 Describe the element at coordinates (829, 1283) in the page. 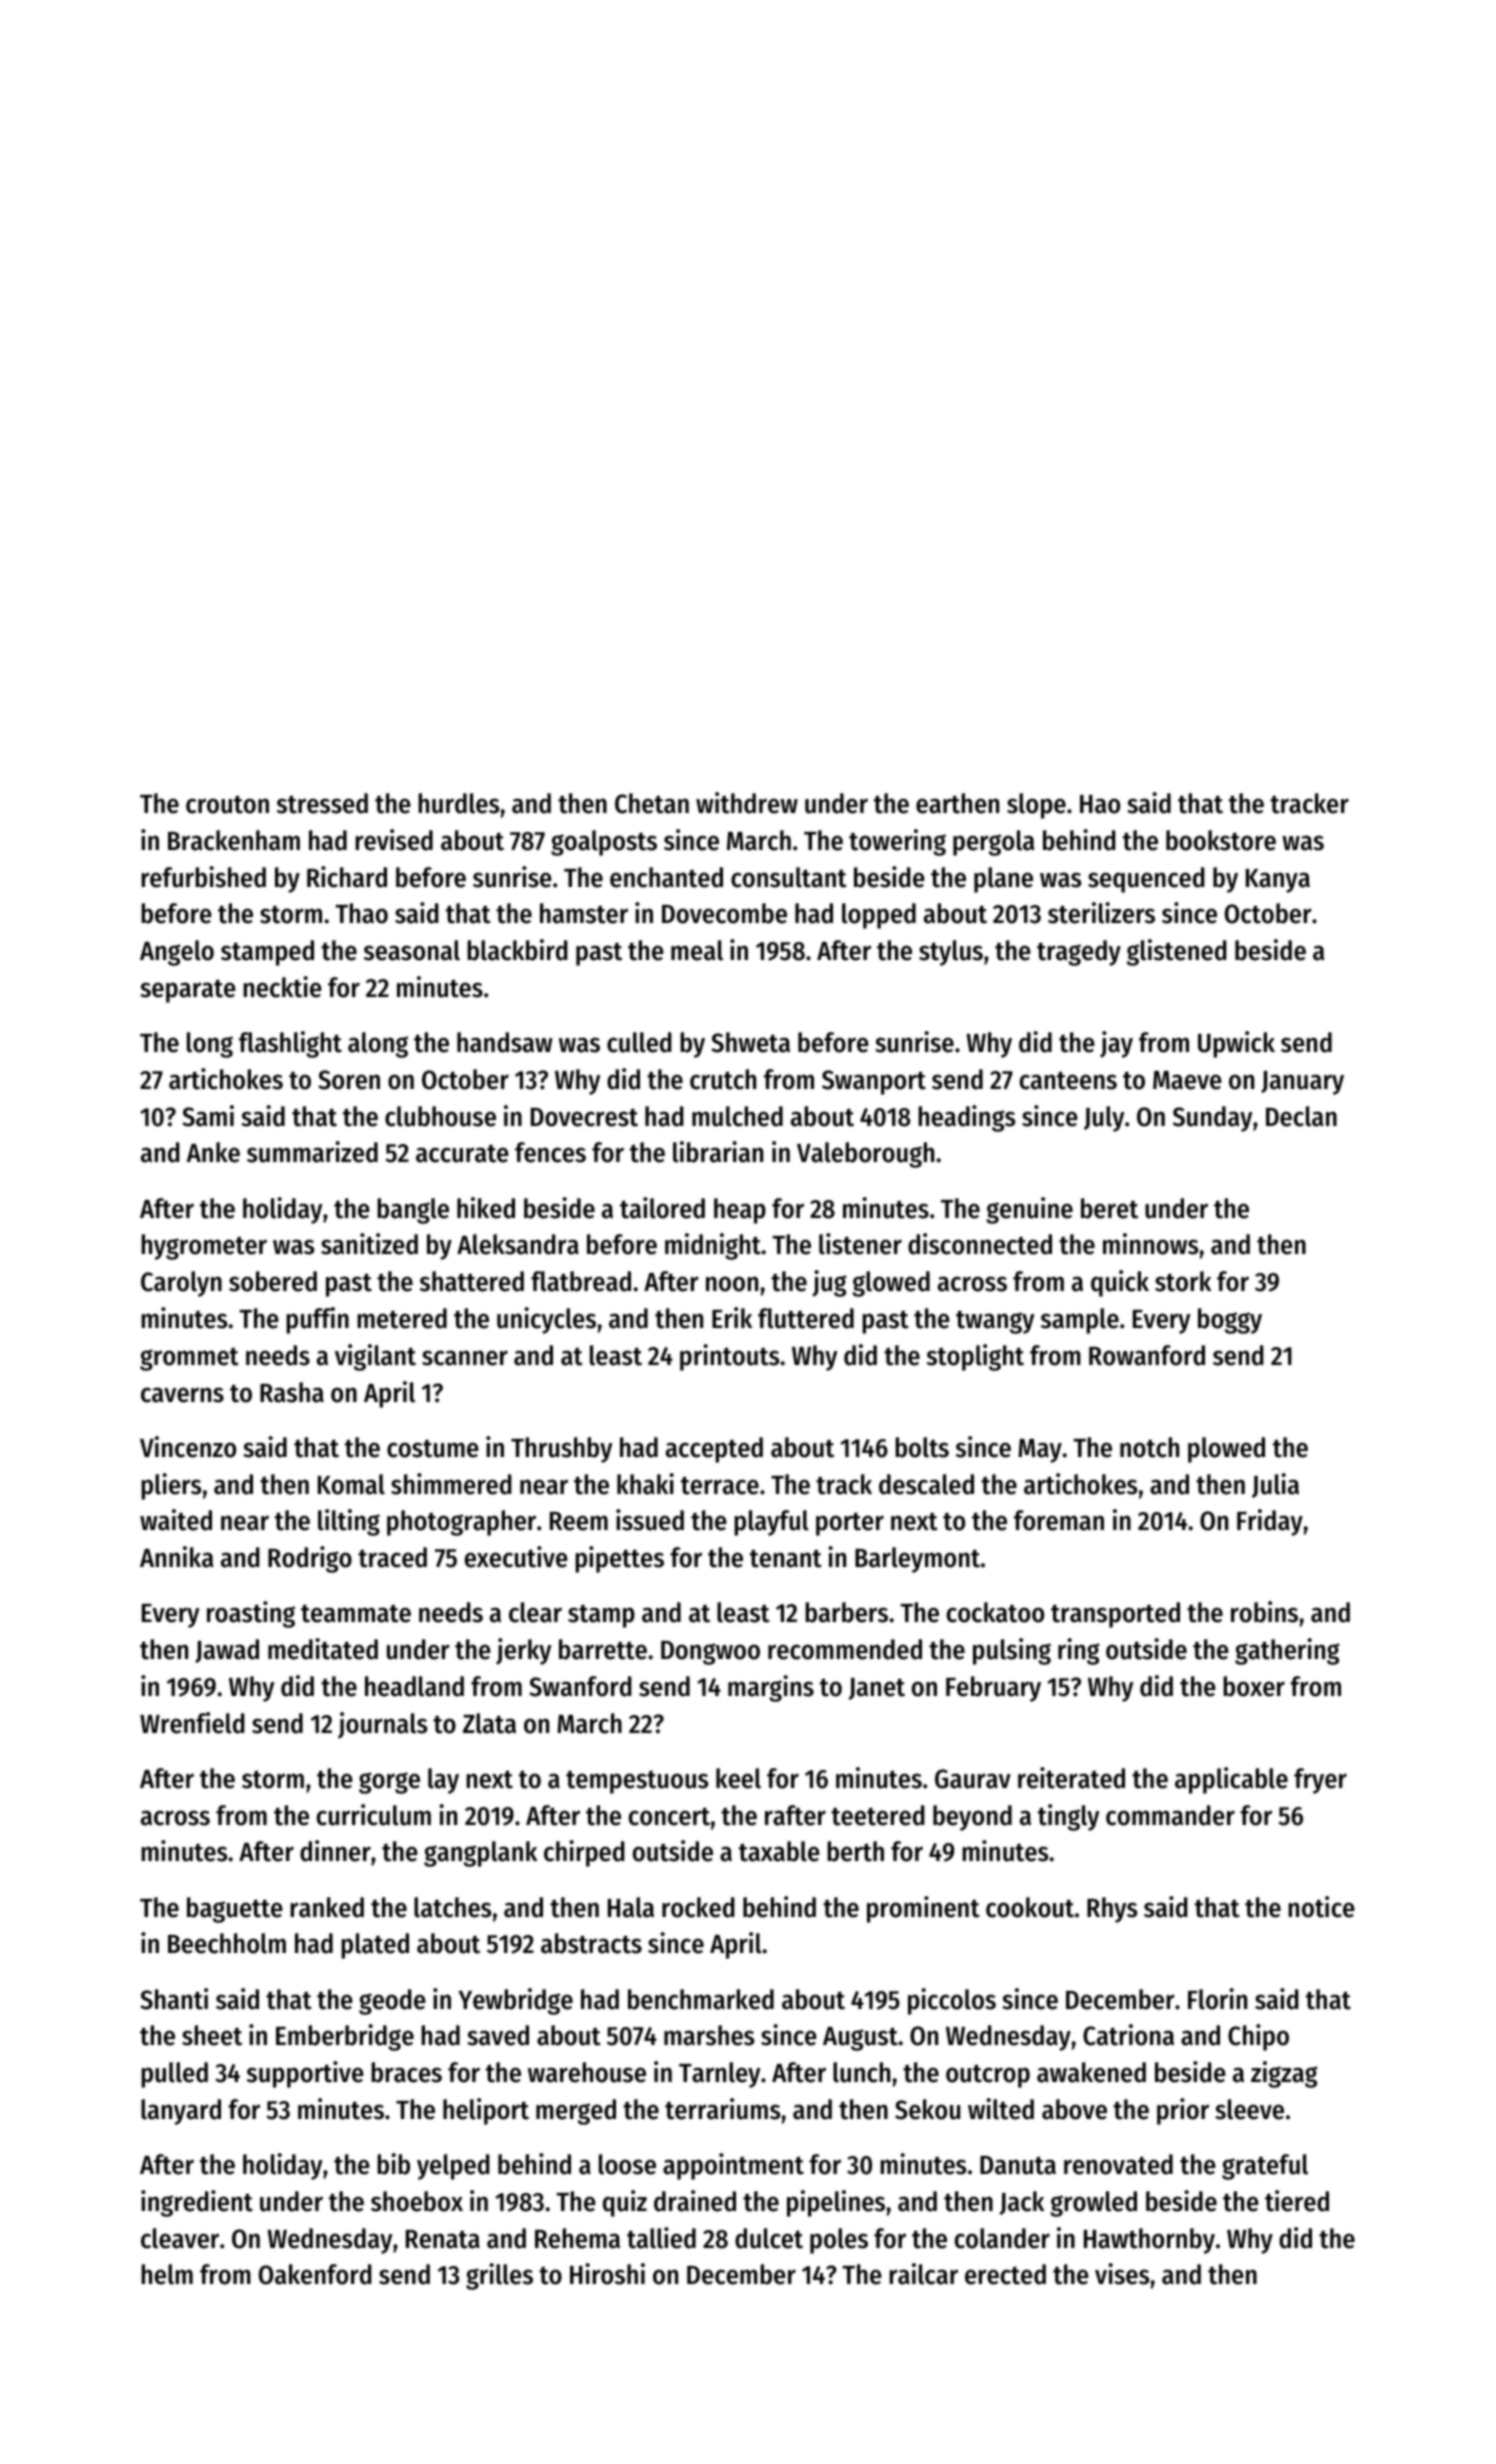

I see `jug` at that location.
